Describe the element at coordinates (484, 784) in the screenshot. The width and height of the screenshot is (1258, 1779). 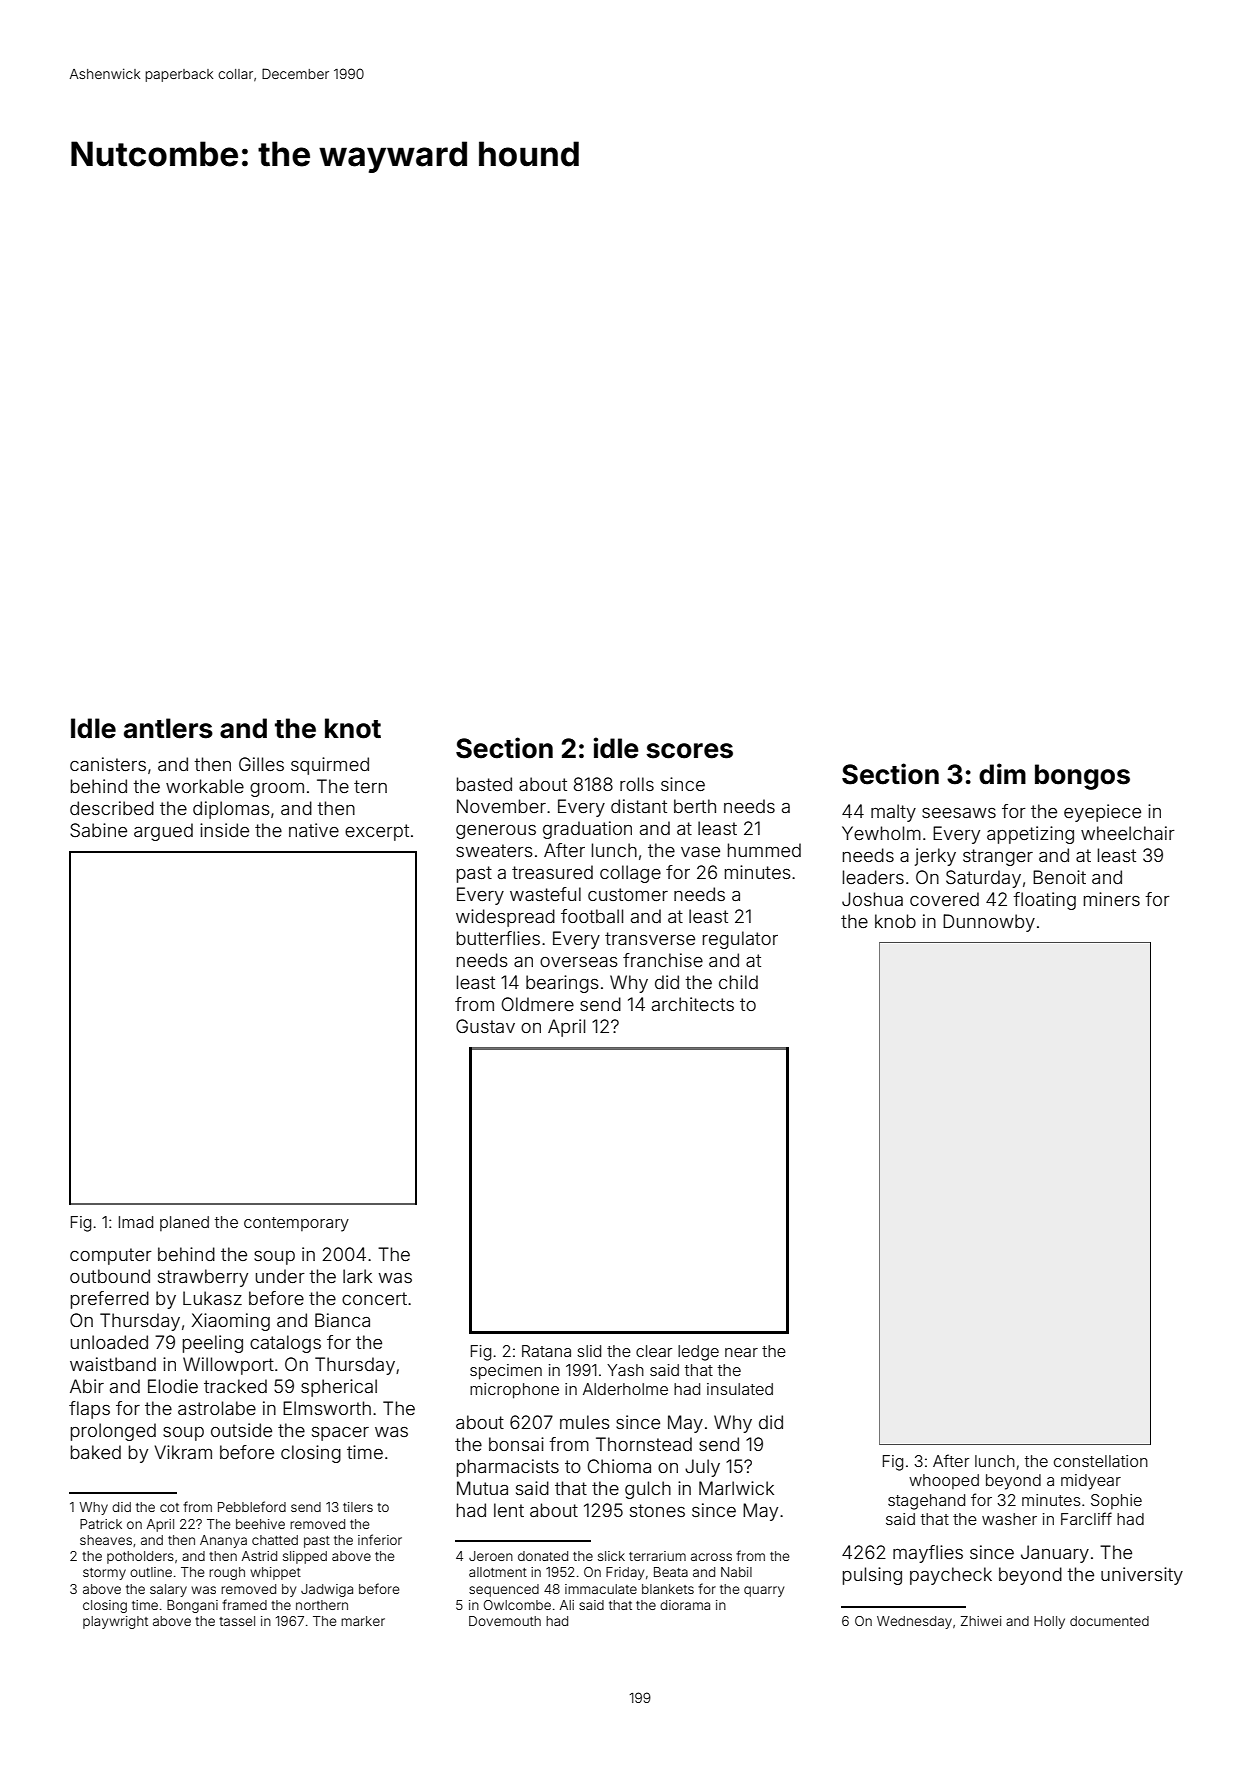
I see `basted` at that location.
